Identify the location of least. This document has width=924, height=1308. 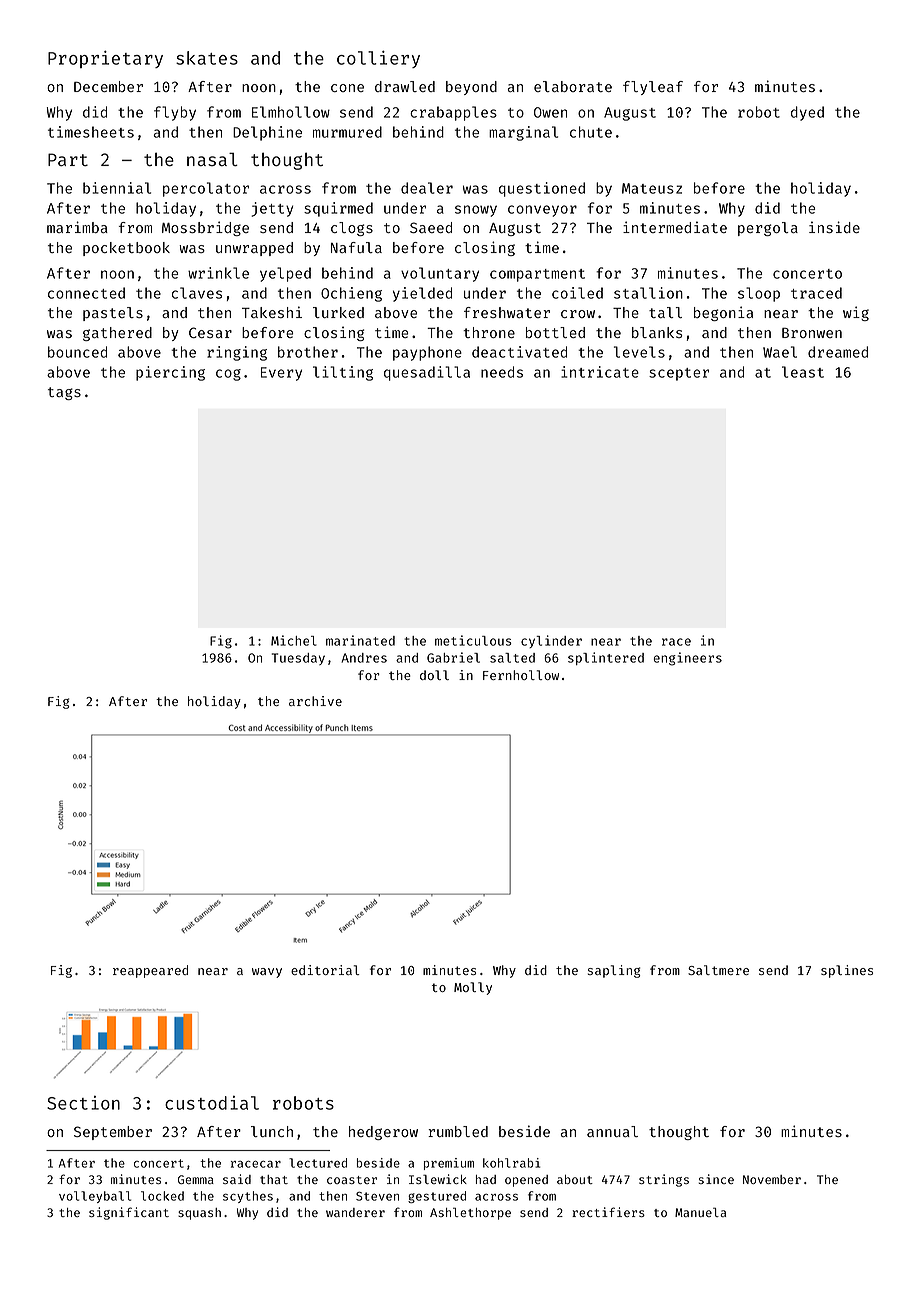
(803, 372).
